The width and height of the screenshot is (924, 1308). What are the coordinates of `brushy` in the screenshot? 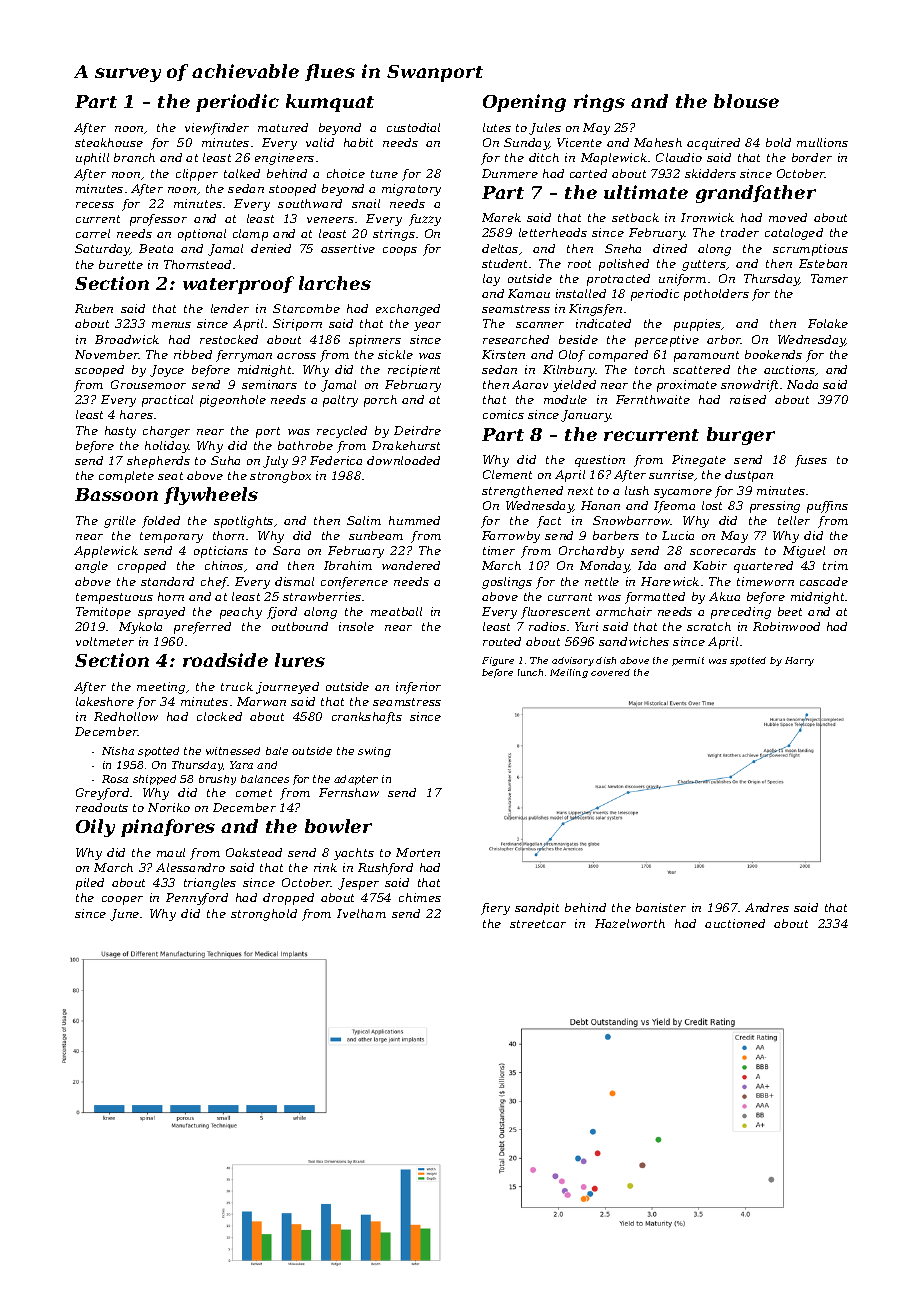 It's located at (217, 780).
